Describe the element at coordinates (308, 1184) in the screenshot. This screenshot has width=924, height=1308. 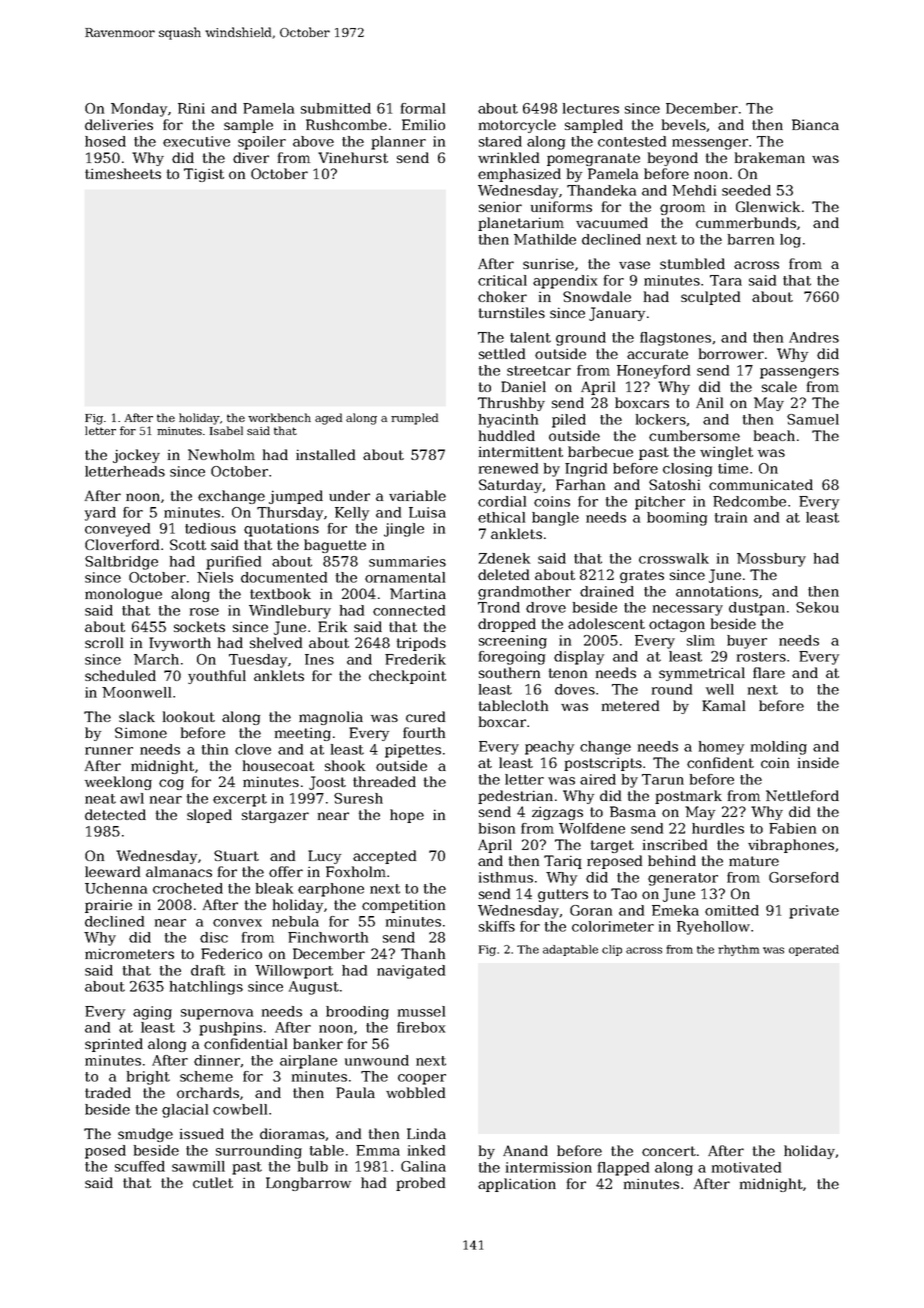
I see `Longbarrow` at that location.
